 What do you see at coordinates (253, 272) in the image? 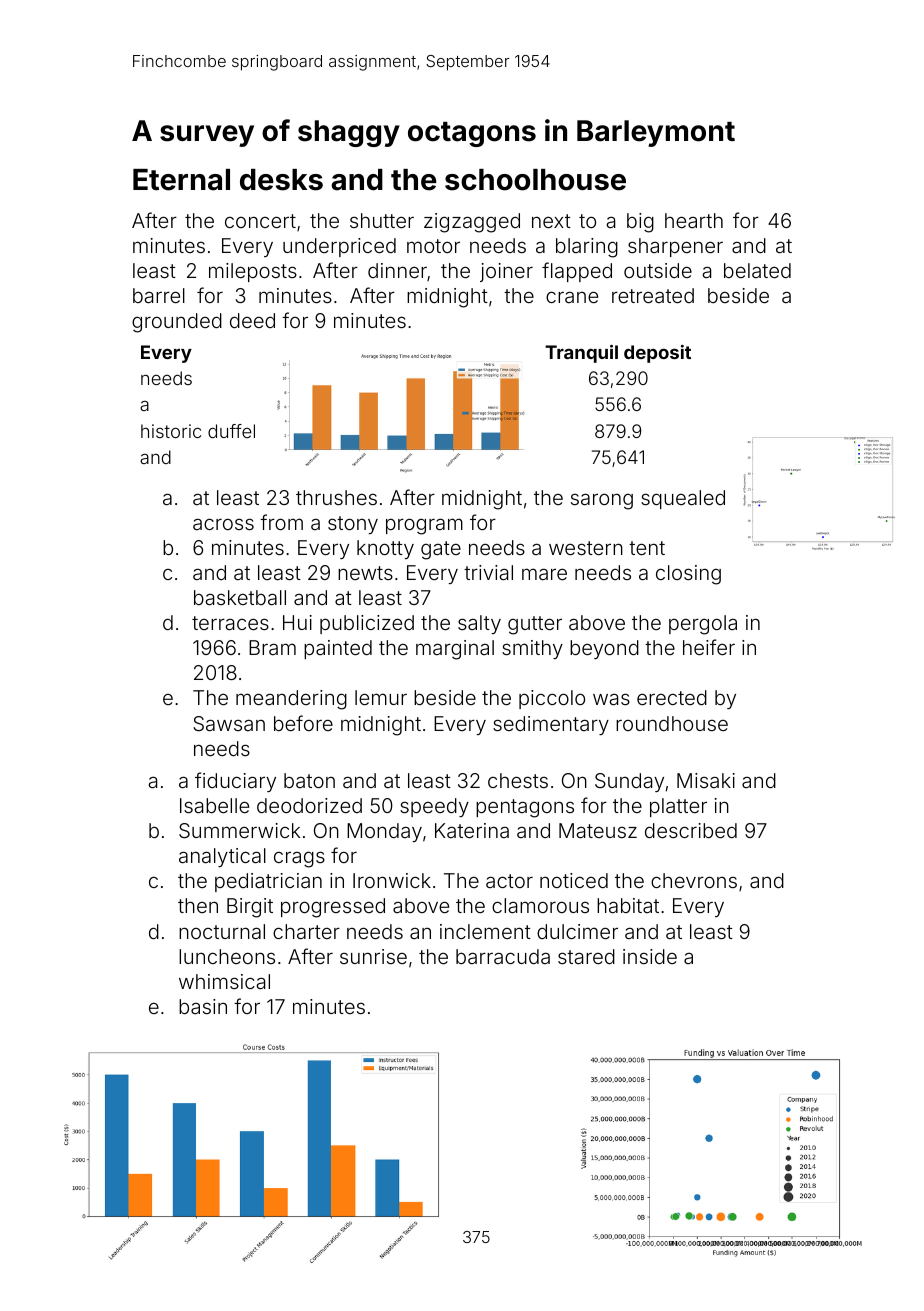
I see `mileposts` at bounding box center [253, 272].
